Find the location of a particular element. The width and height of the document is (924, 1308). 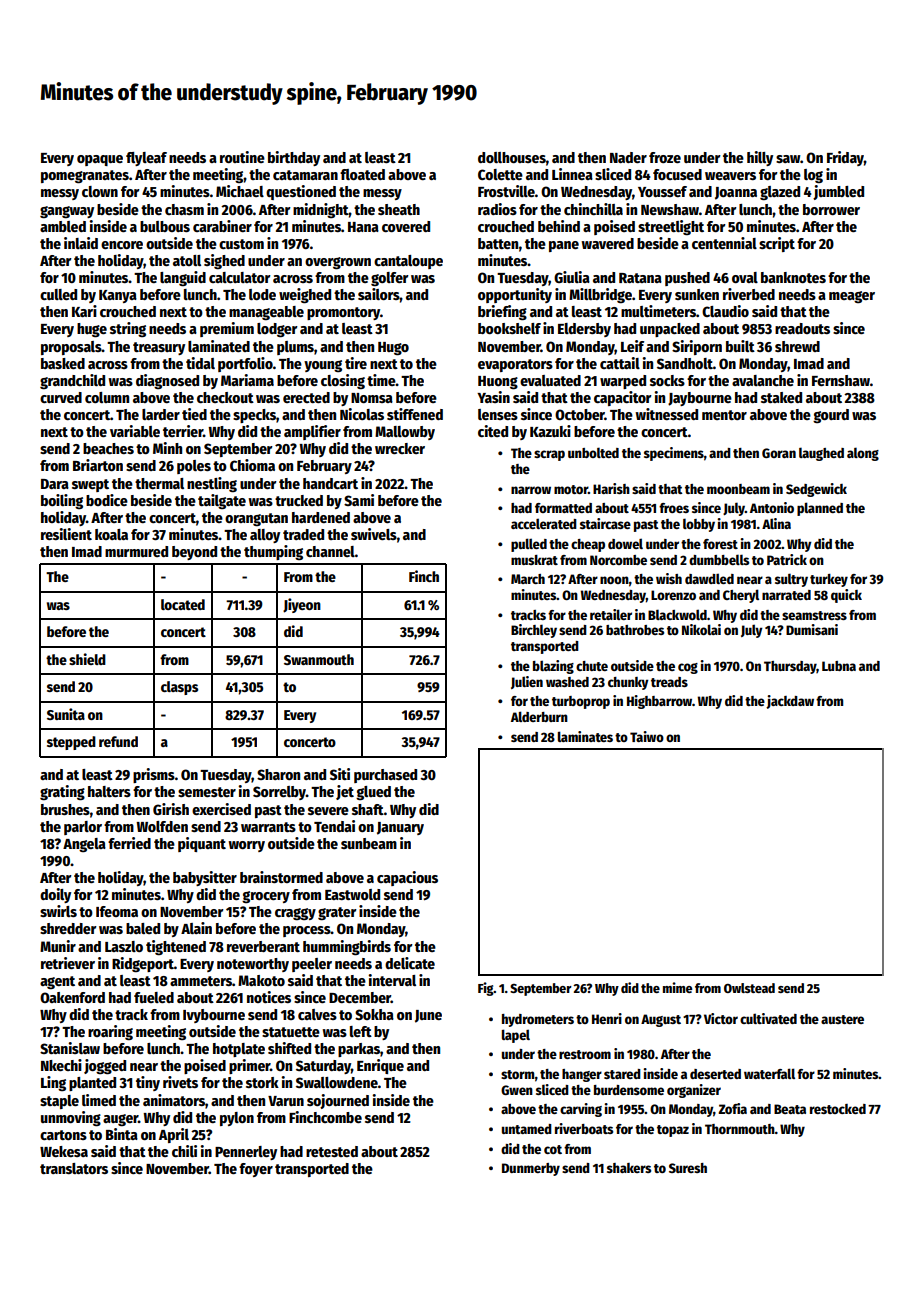

wavered is located at coordinates (607, 243).
